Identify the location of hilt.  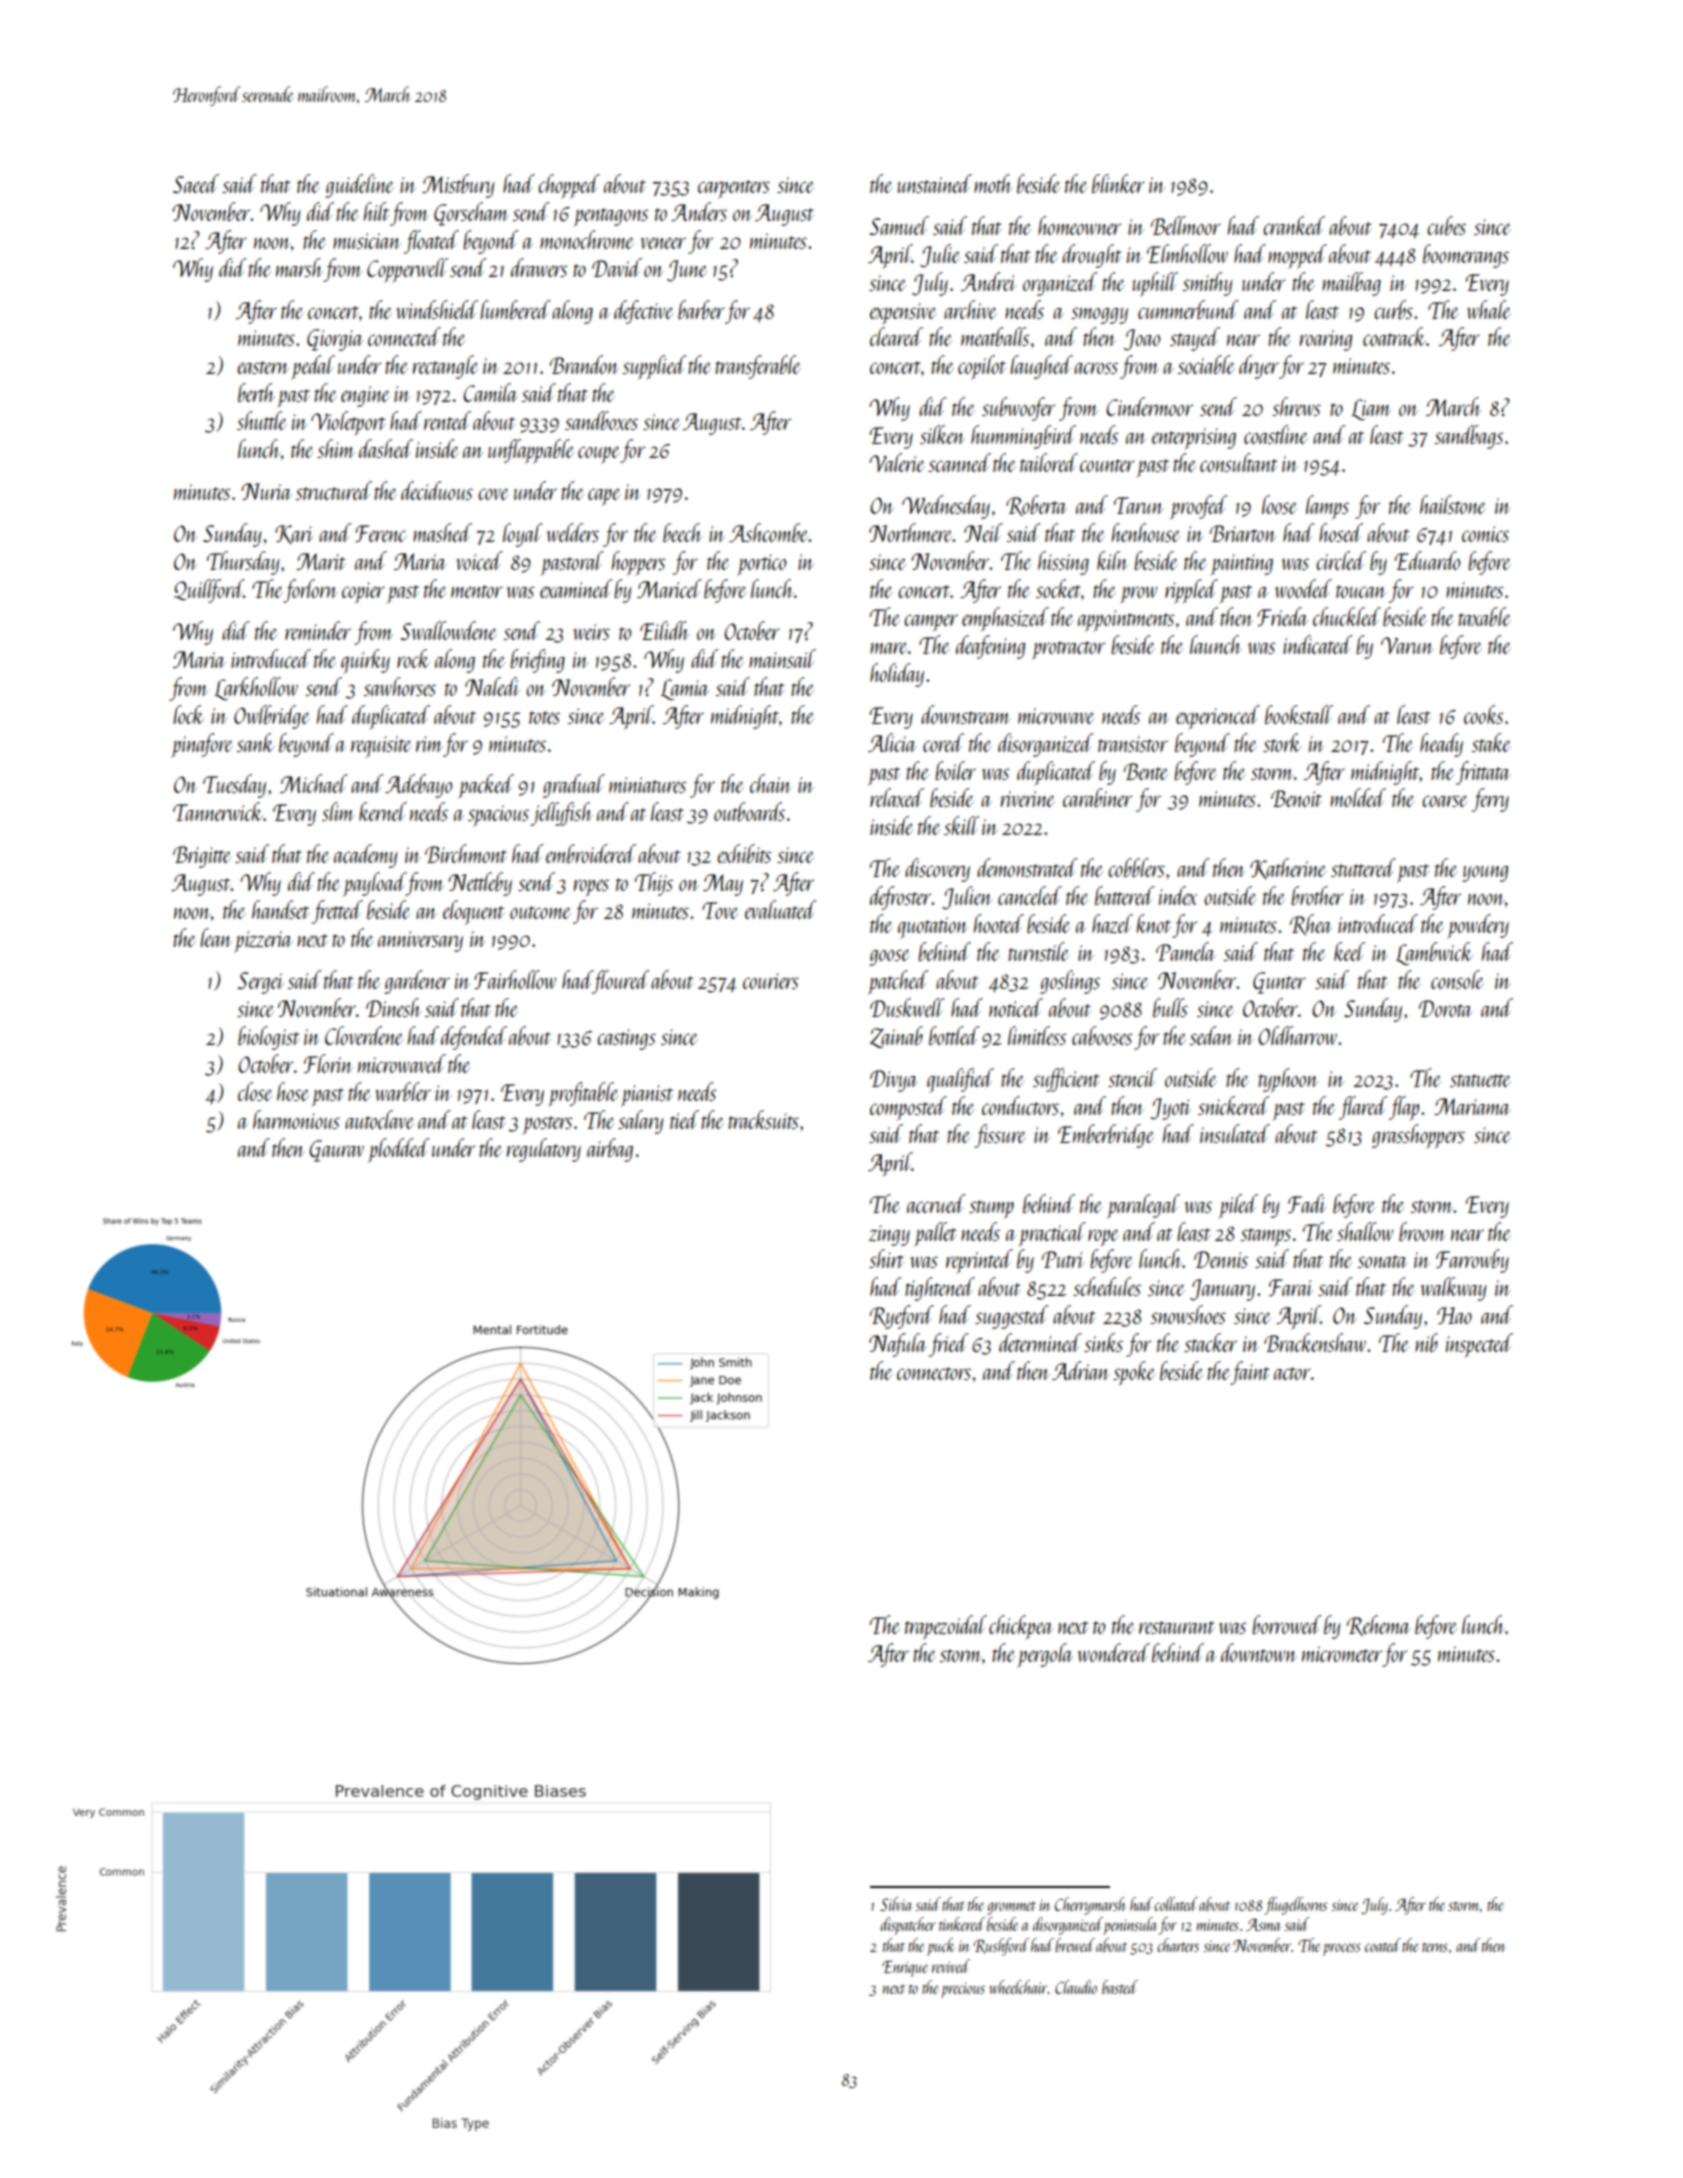
(376, 211).
